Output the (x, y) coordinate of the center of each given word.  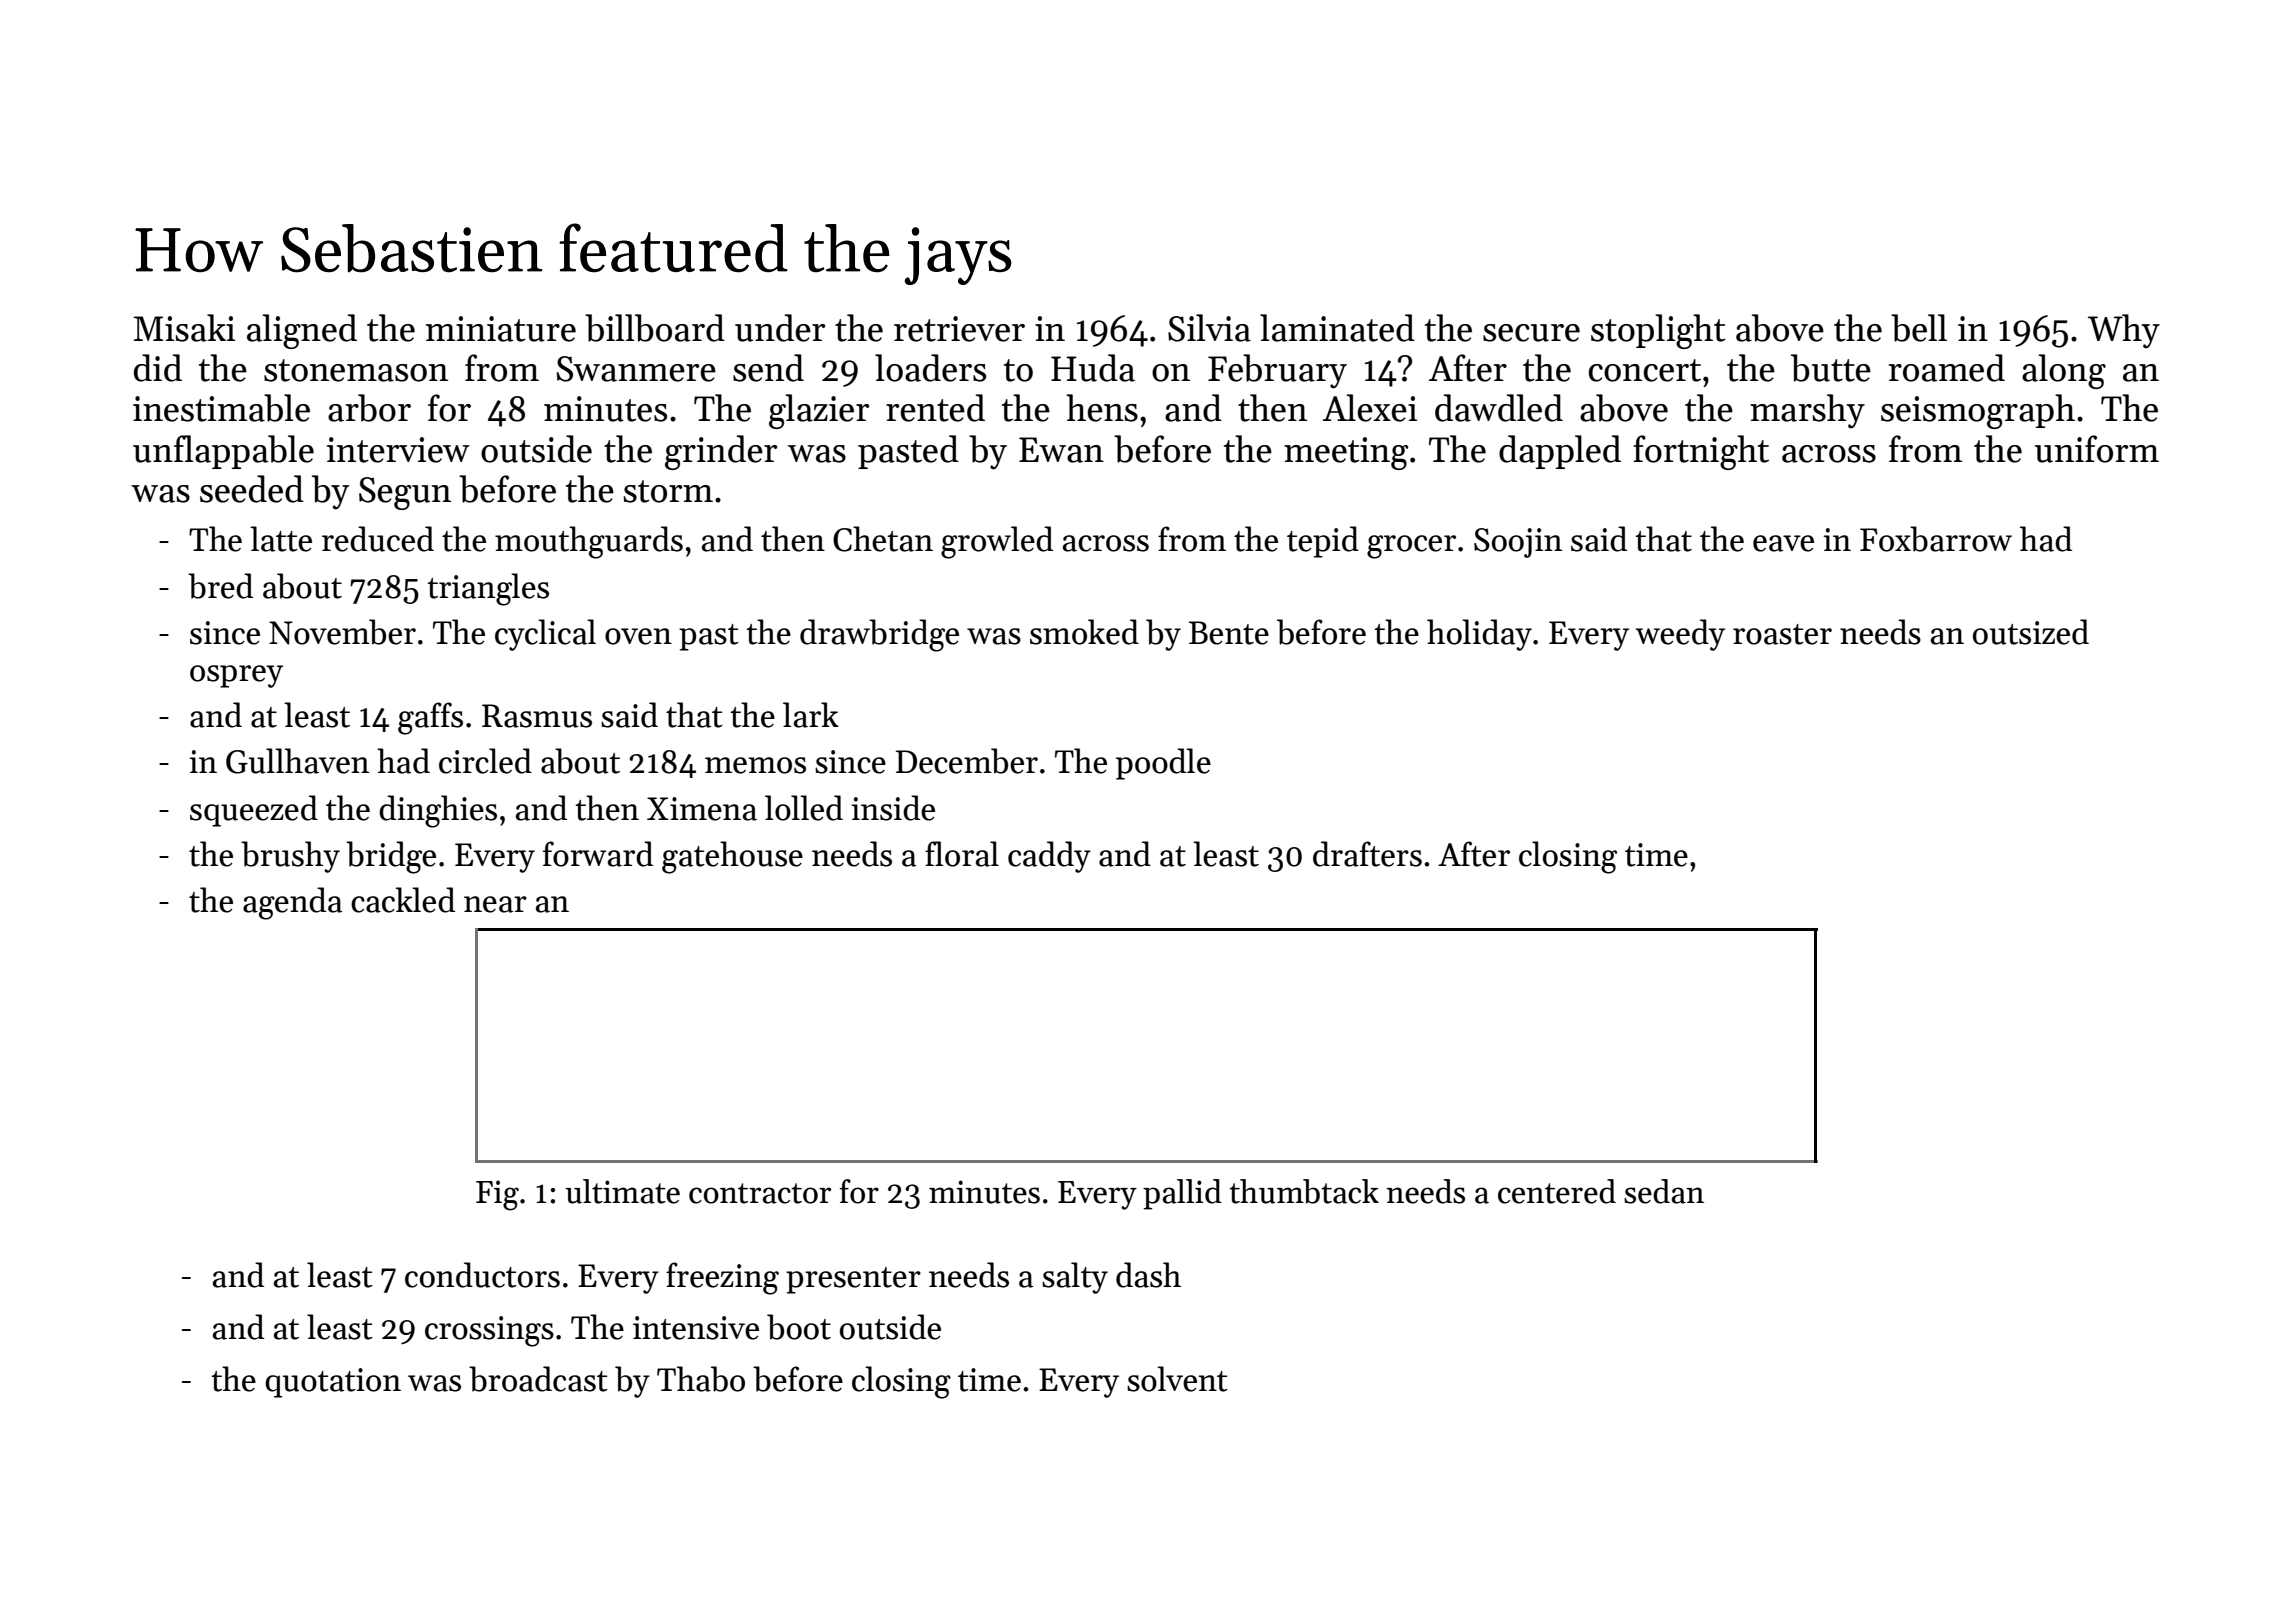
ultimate (622, 1191)
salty (1075, 1278)
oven (638, 636)
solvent (1177, 1379)
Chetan (883, 539)
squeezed (254, 811)
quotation (333, 1383)
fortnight (1701, 452)
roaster (1782, 634)
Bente (1229, 633)
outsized (2031, 632)
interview (398, 450)
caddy (1049, 857)
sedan (1664, 1191)
